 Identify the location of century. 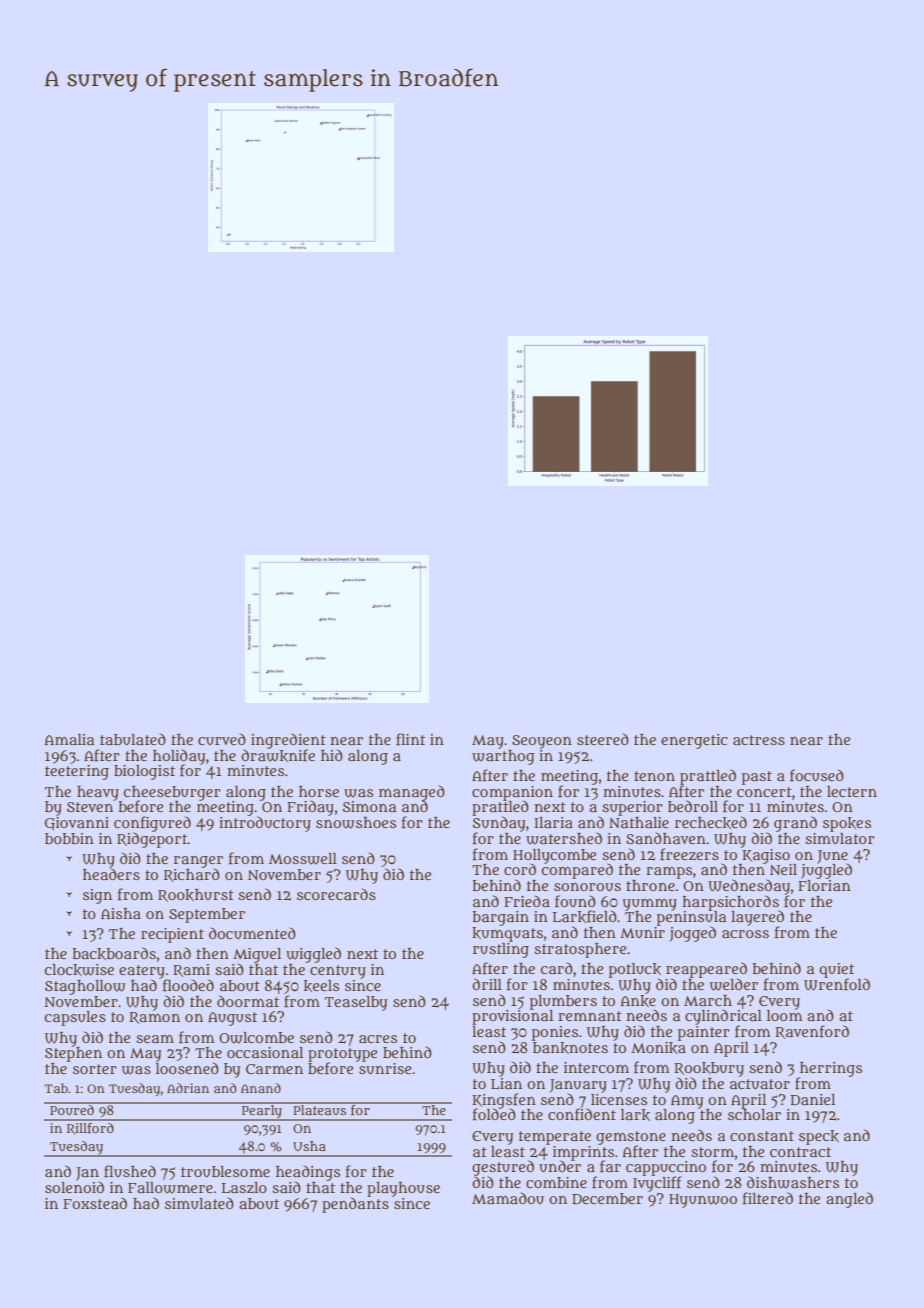
(338, 972).
